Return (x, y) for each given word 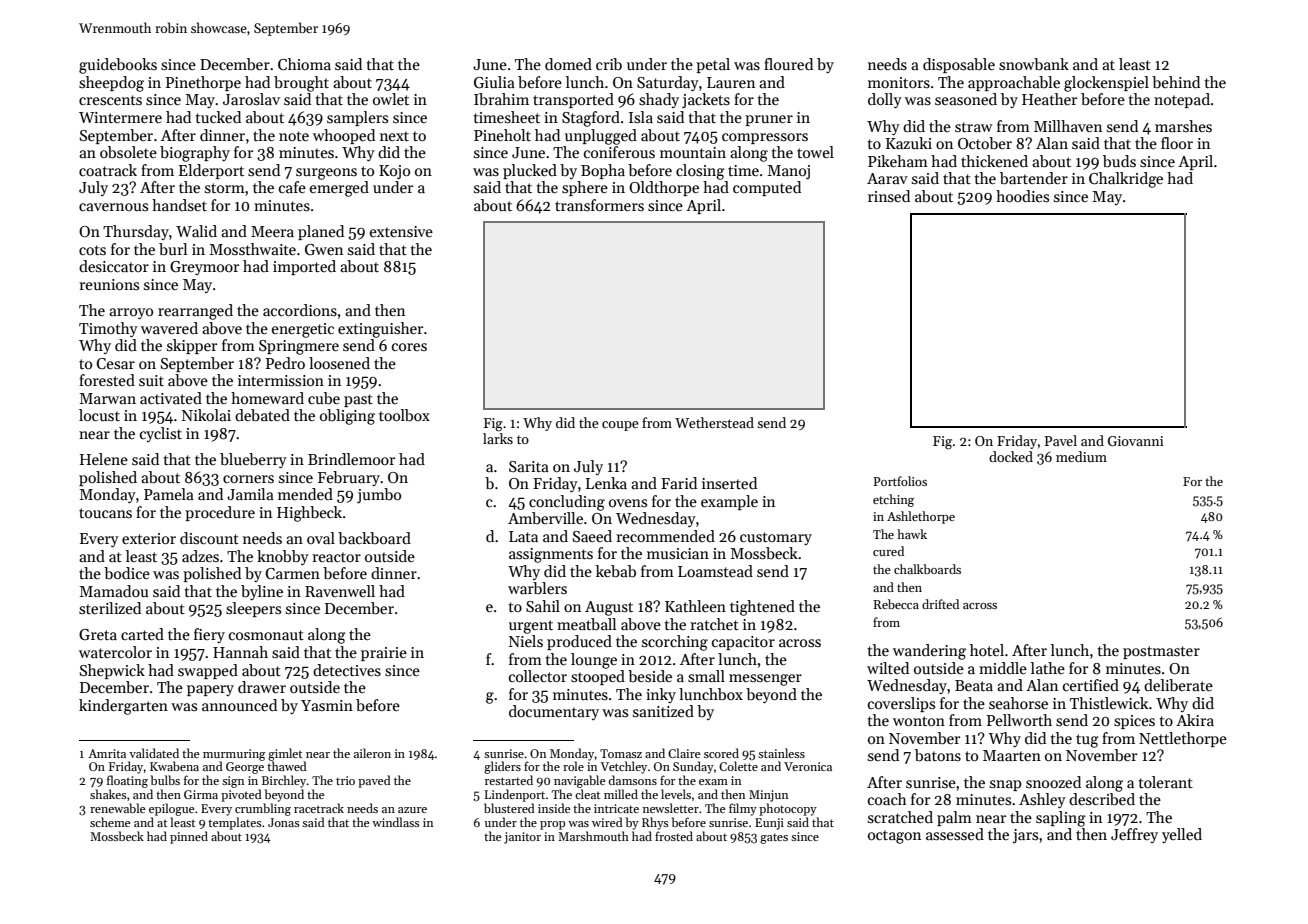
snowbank (1034, 64)
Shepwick (112, 671)
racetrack (319, 808)
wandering (929, 652)
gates (774, 838)
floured (788, 64)
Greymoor (204, 268)
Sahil (543, 606)
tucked (218, 117)
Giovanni (1136, 441)
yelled (1182, 835)
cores (409, 347)
